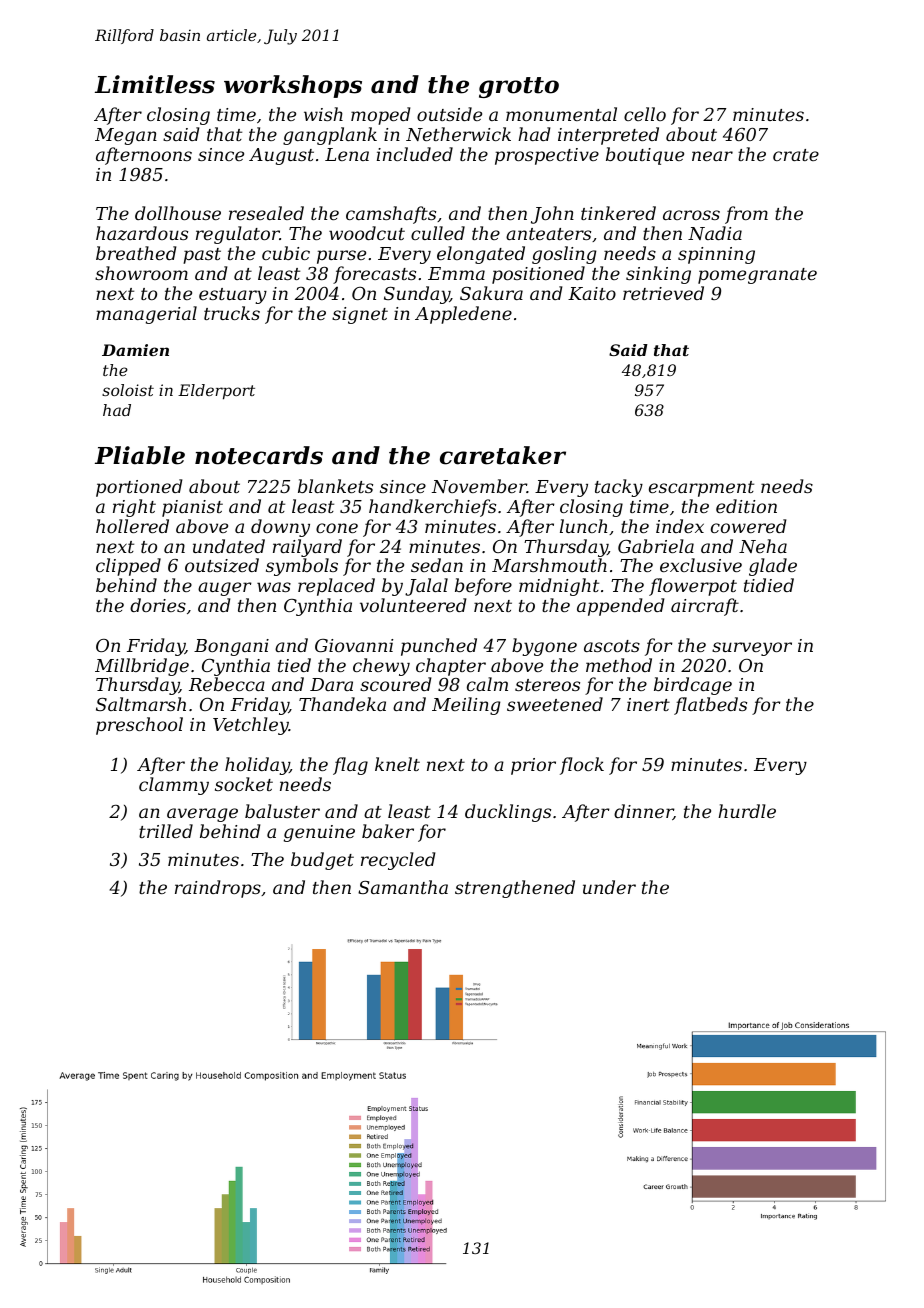 The image size is (924, 1308). Describe the element at coordinates (561, 114) in the image. I see `monumental` at that location.
